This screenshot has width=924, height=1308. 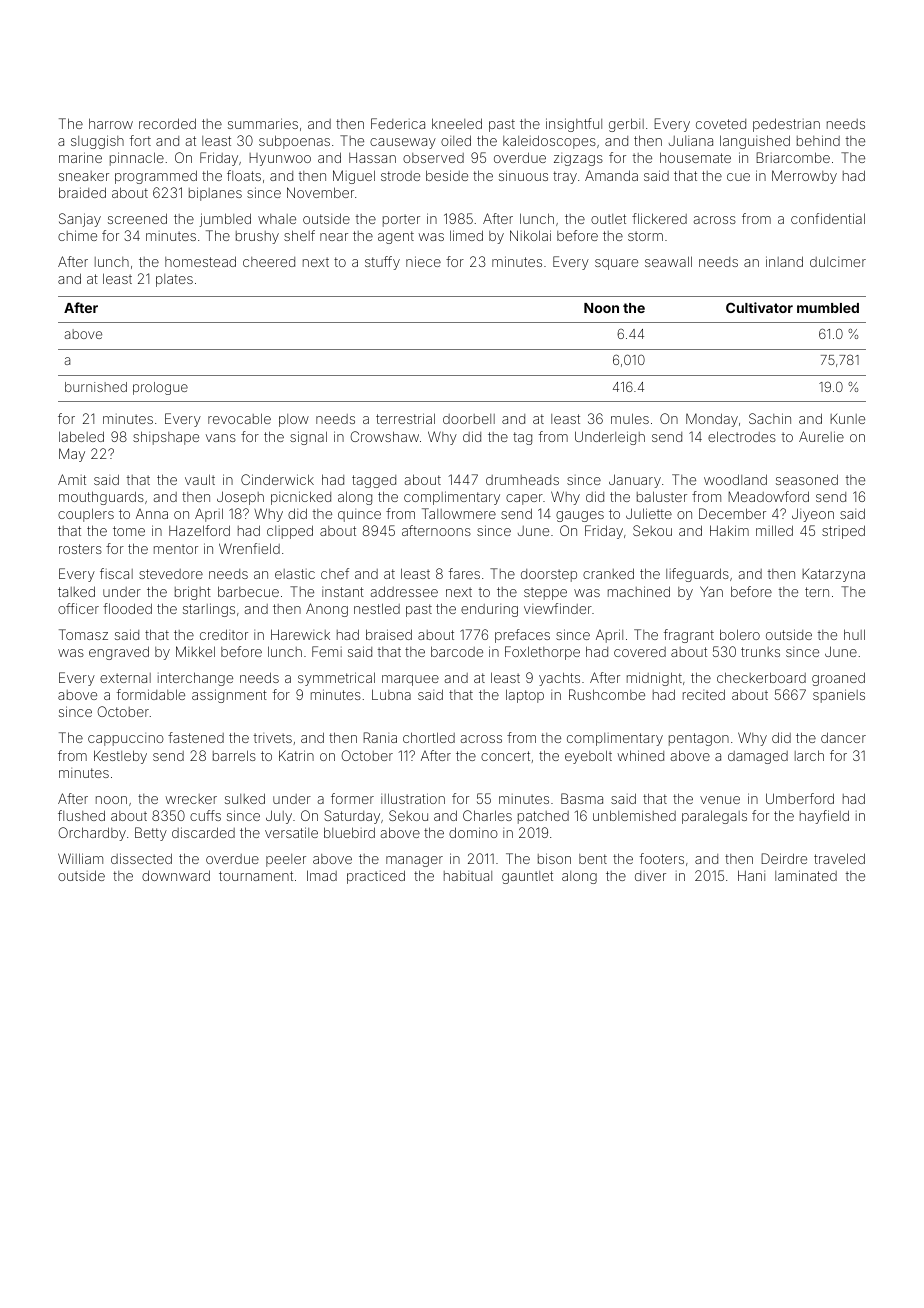 I want to click on mules, so click(x=630, y=418).
